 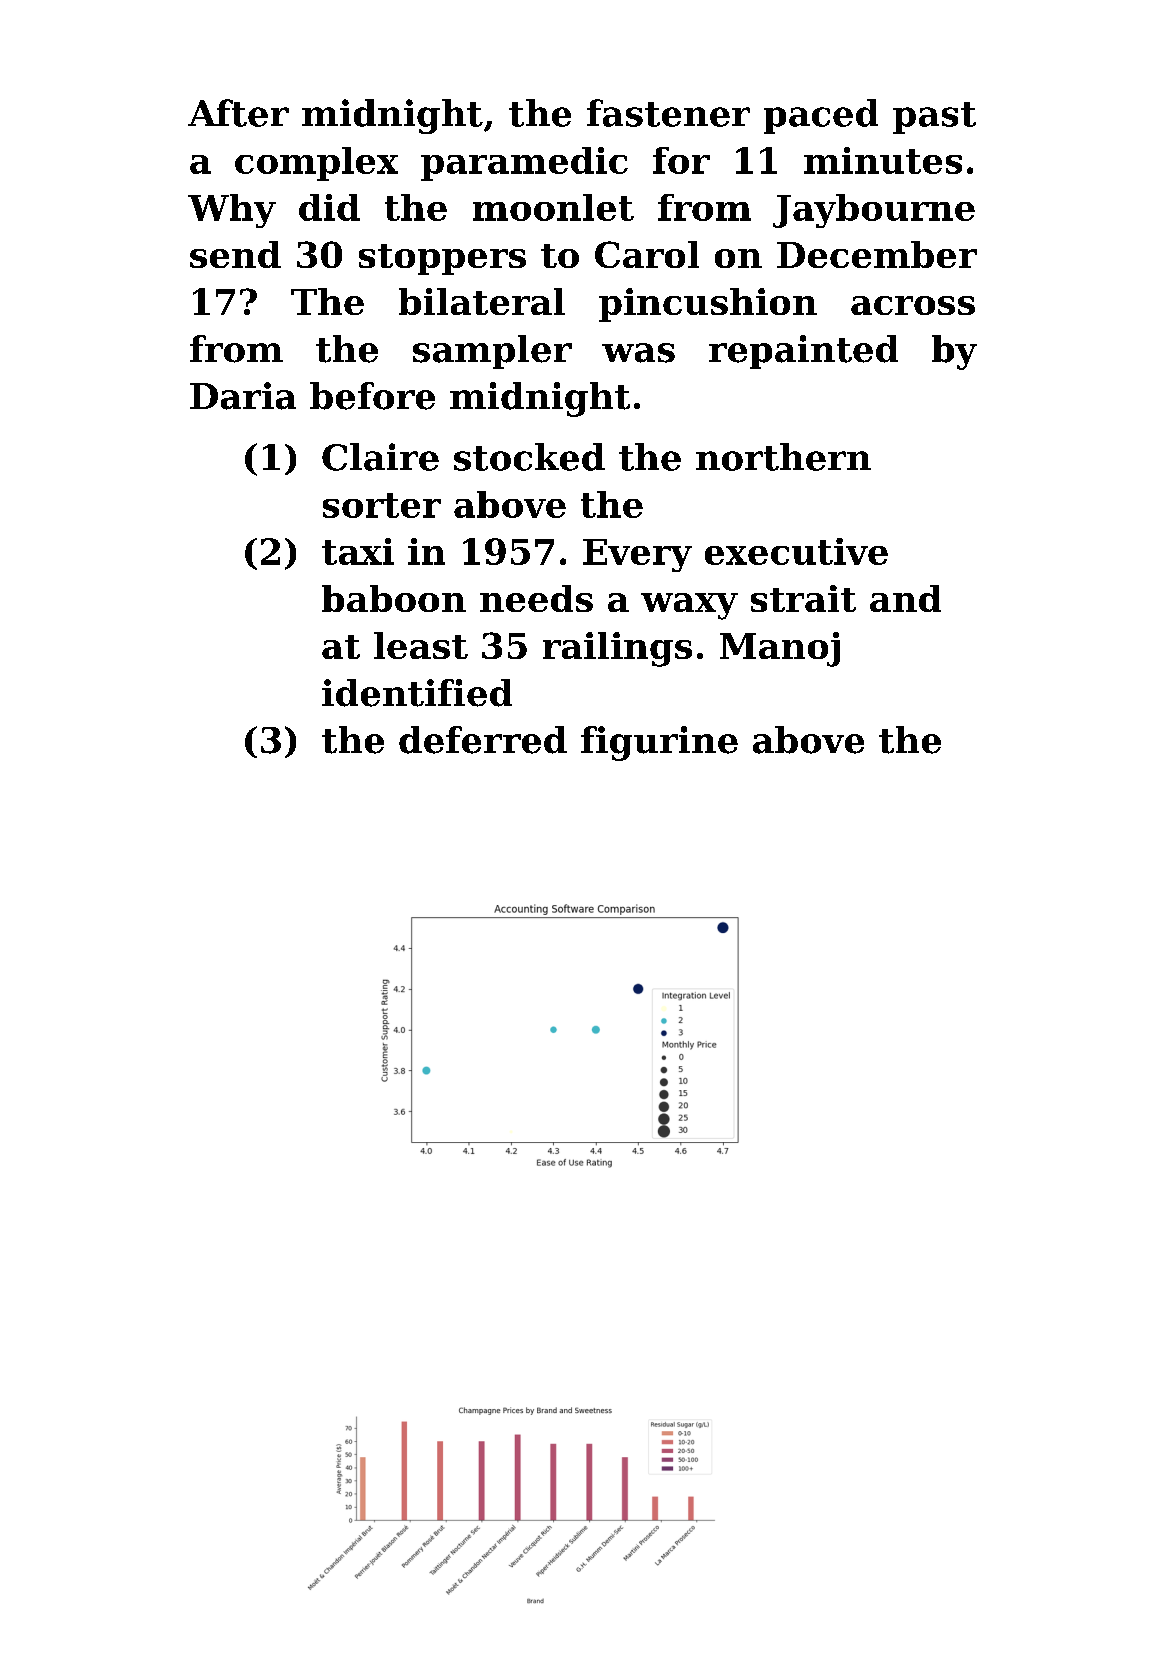 What do you see at coordinates (803, 352) in the screenshot?
I see `repainted` at bounding box center [803, 352].
